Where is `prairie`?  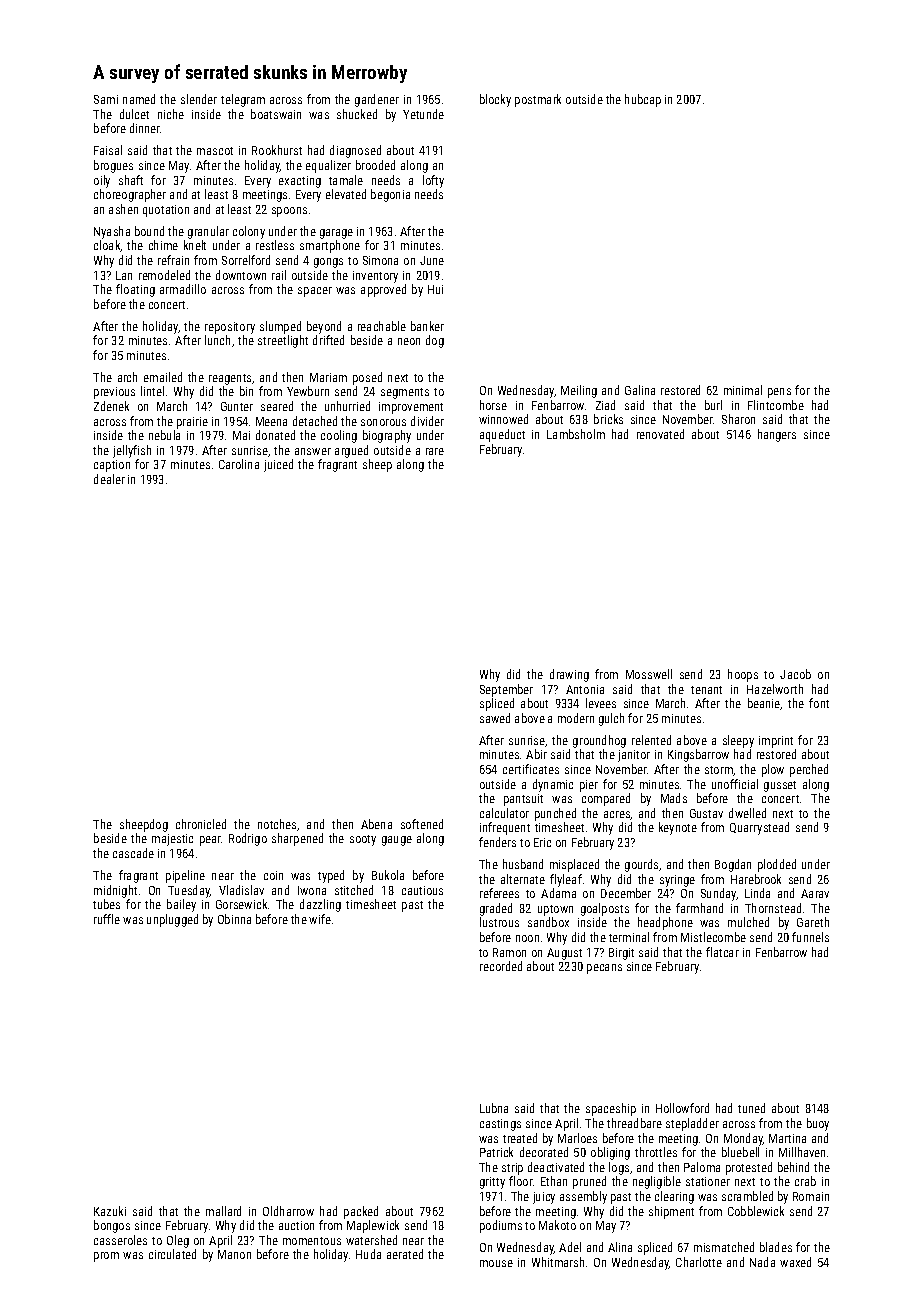 prairie is located at coordinates (192, 423).
